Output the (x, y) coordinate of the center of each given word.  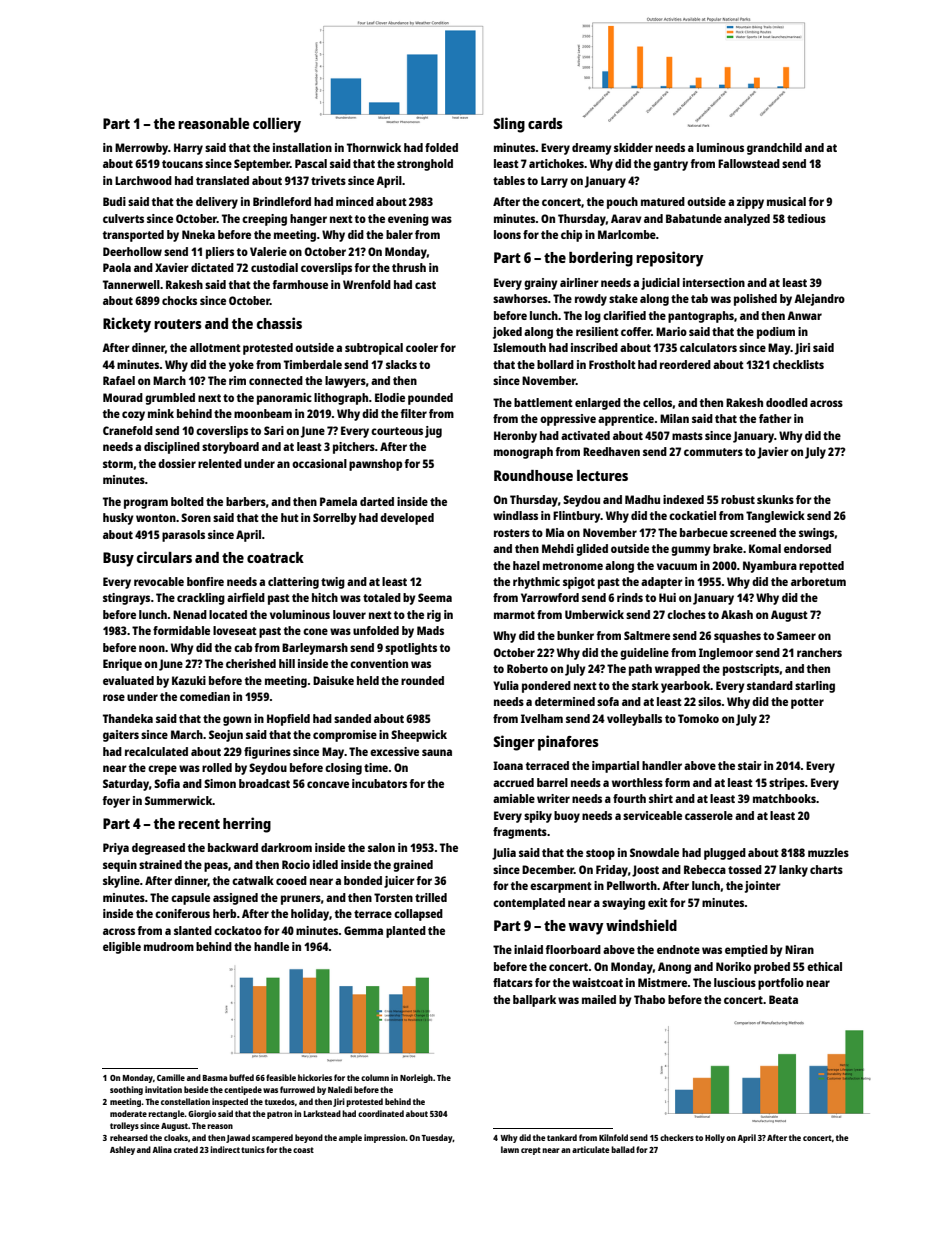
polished (755, 300)
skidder (633, 147)
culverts (123, 218)
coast (303, 1150)
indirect (225, 1149)
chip (571, 236)
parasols (183, 536)
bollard (555, 364)
